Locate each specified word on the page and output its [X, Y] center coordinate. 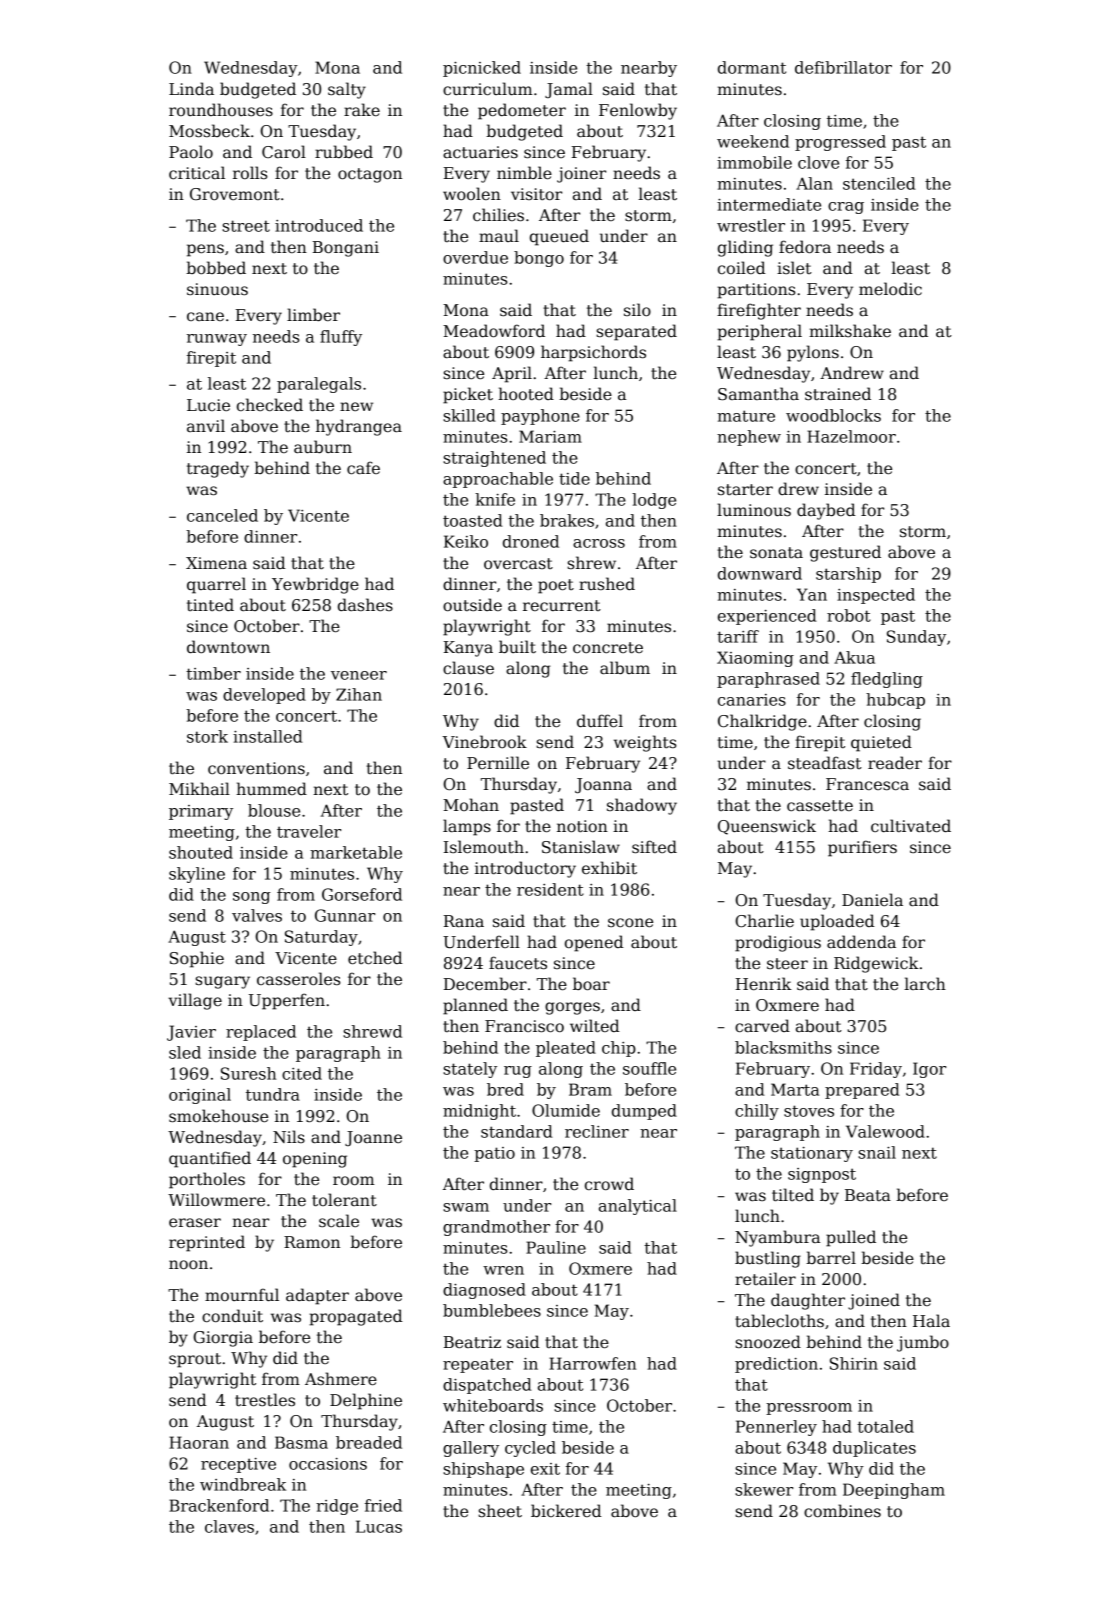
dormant [752, 67]
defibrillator [843, 67]
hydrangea [359, 427]
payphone [540, 417]
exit [545, 1469]
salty [347, 90]
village [195, 1001]
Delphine [366, 1401]
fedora [805, 247]
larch [925, 983]
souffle [649, 1068]
